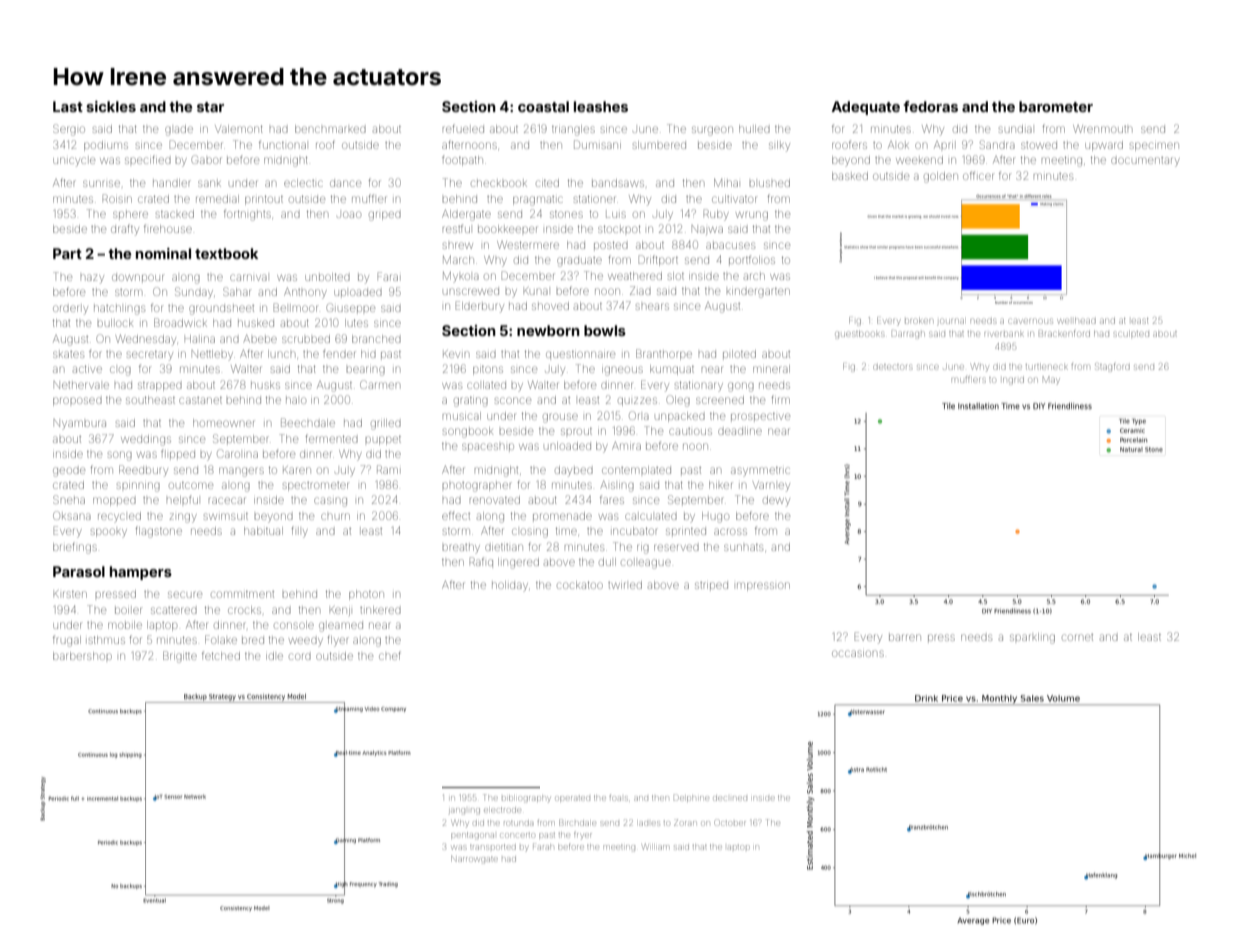  Describe the element at coordinates (79, 571) in the image. I see `Parasol` at that location.
